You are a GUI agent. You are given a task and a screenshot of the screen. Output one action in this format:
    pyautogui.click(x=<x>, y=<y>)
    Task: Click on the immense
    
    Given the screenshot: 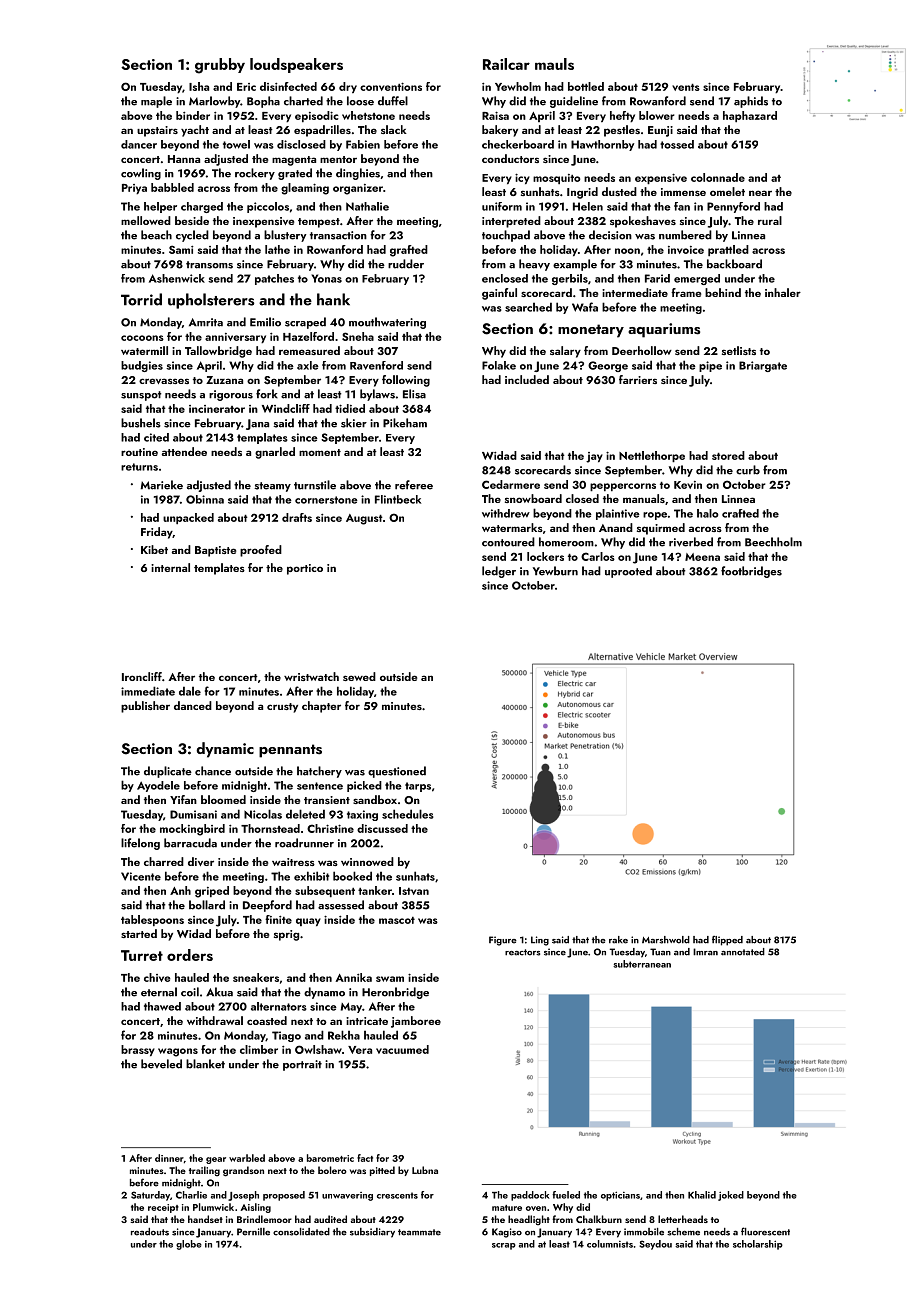 What is the action you would take?
    pyautogui.click(x=683, y=192)
